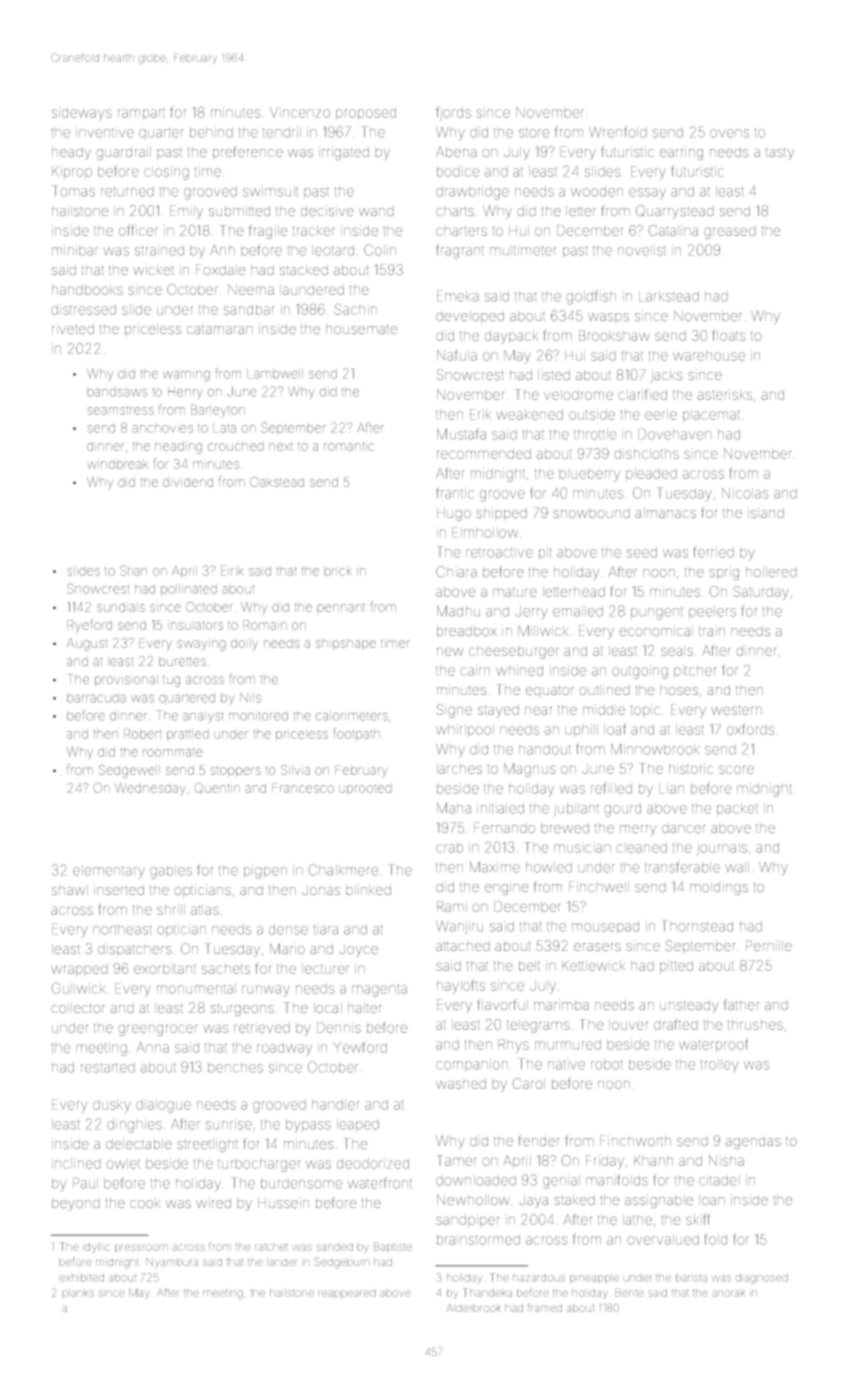 Image resolution: width=849 pixels, height=1400 pixels. I want to click on bypass, so click(308, 1125).
